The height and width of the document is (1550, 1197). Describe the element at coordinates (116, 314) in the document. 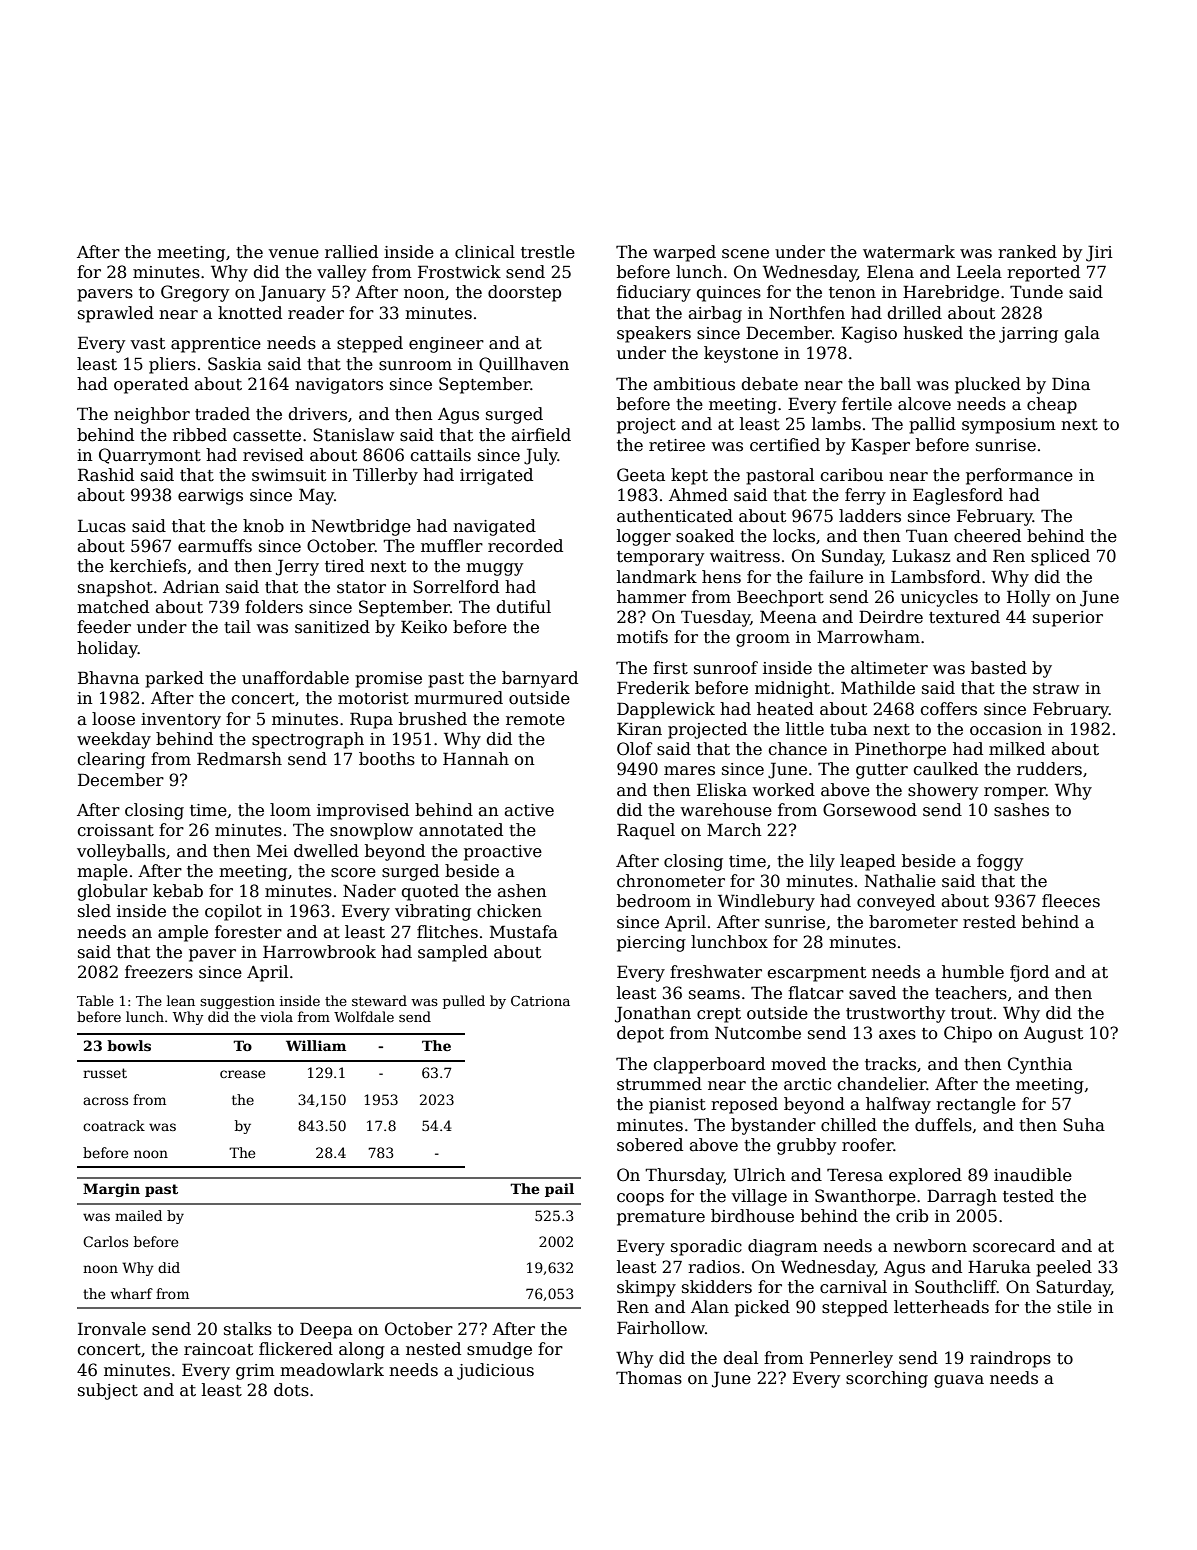

I see `sprawled` at that location.
